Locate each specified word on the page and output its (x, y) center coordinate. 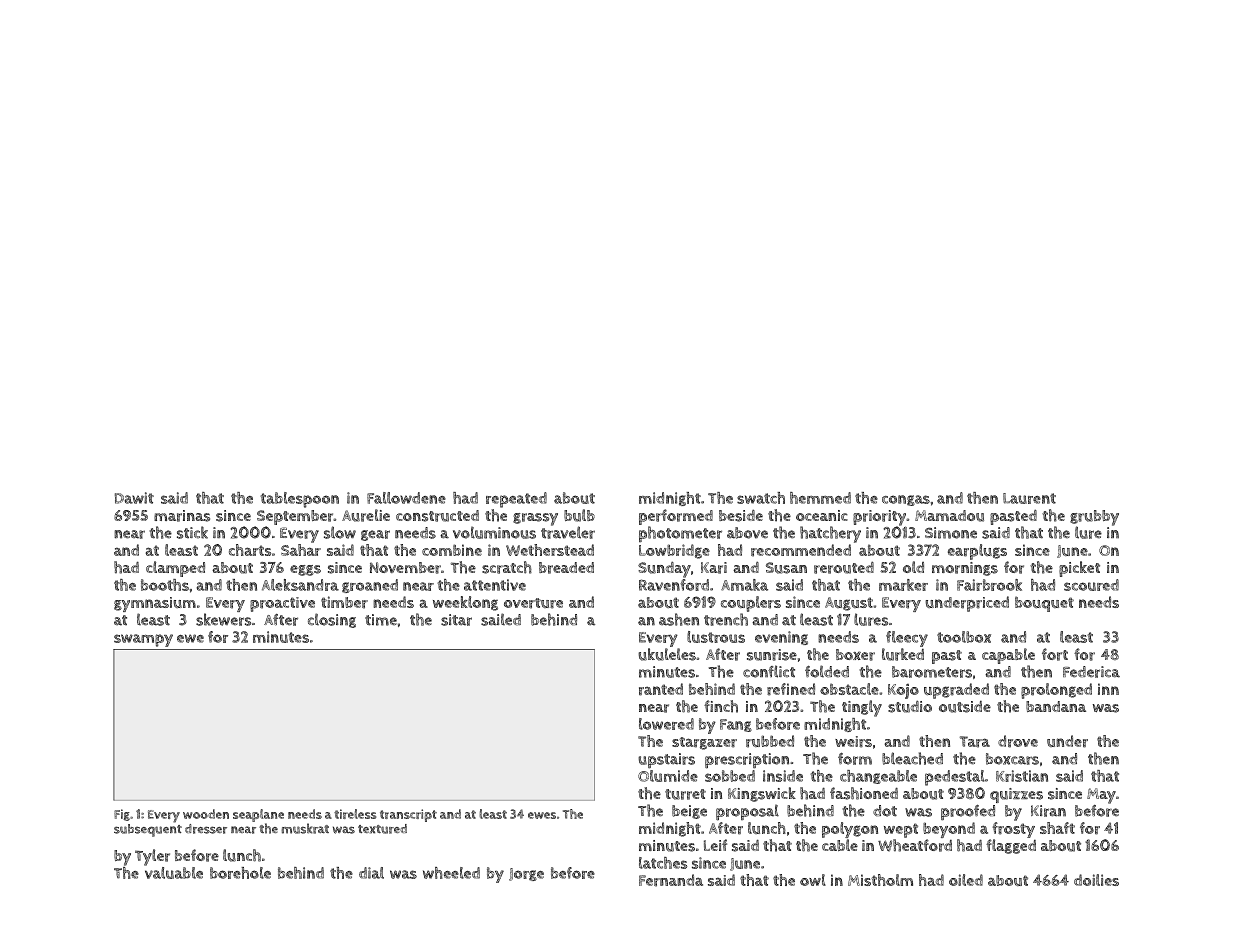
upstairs (666, 760)
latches (663, 863)
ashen (679, 619)
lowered (666, 724)
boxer (855, 655)
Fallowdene (406, 498)
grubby (1094, 518)
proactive (282, 604)
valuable (174, 873)
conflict (769, 671)
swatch (761, 498)
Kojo (903, 691)
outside (965, 707)
